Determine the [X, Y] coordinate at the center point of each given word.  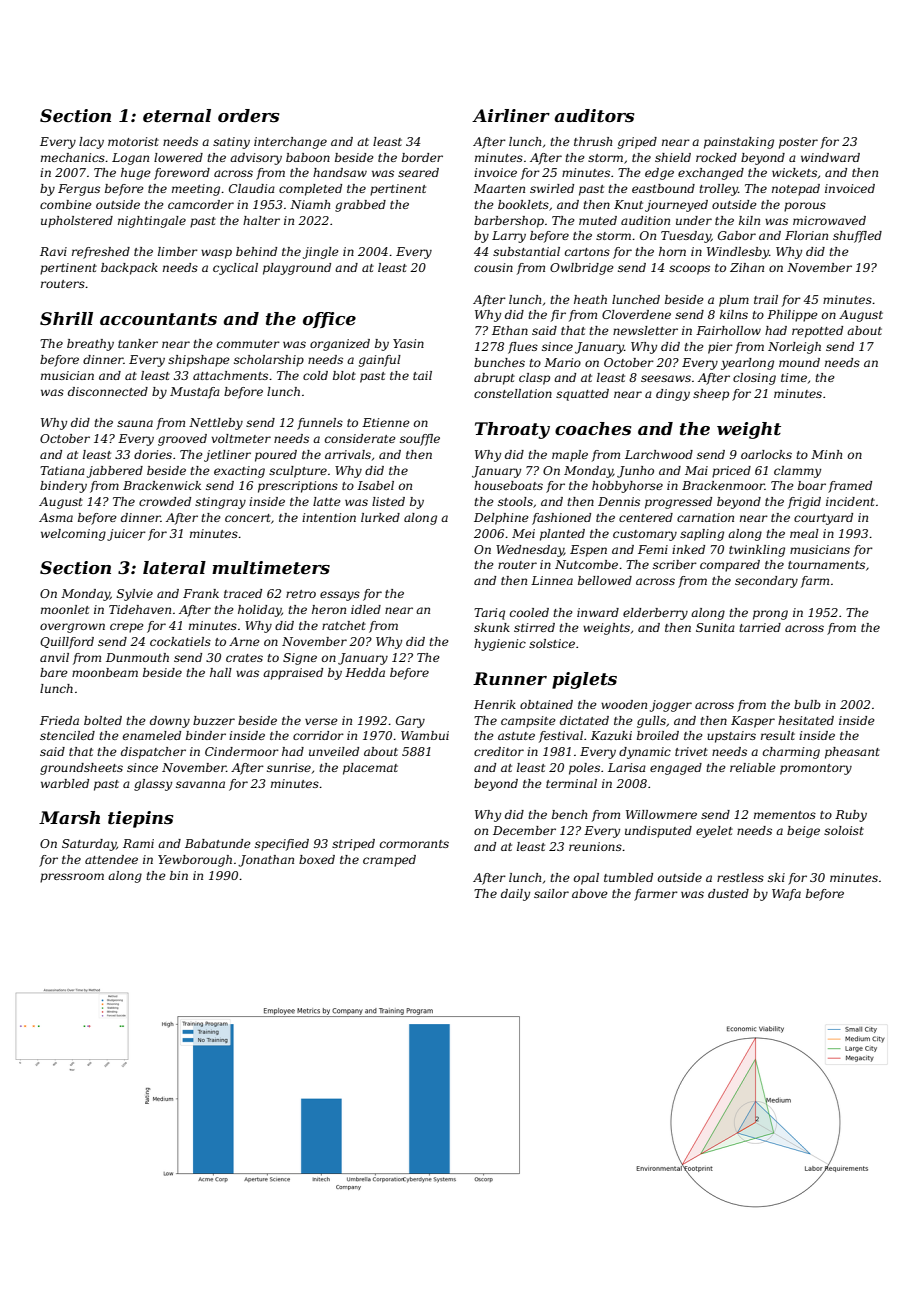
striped [353, 845]
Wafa [786, 895]
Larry [509, 237]
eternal [177, 116]
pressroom [72, 878]
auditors [594, 116]
